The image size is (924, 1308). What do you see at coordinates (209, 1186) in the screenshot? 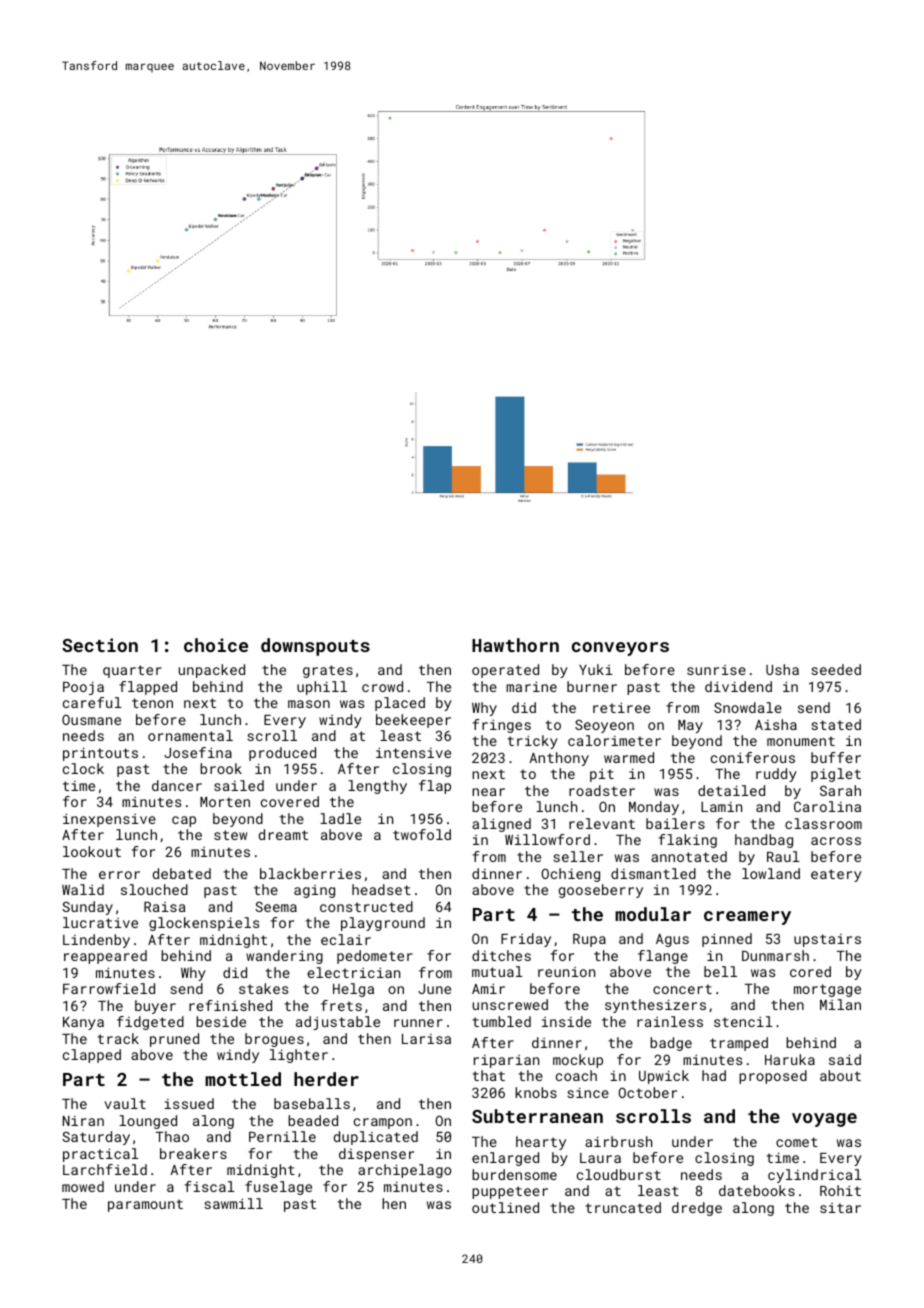
I see `fiscal` at bounding box center [209, 1186].
